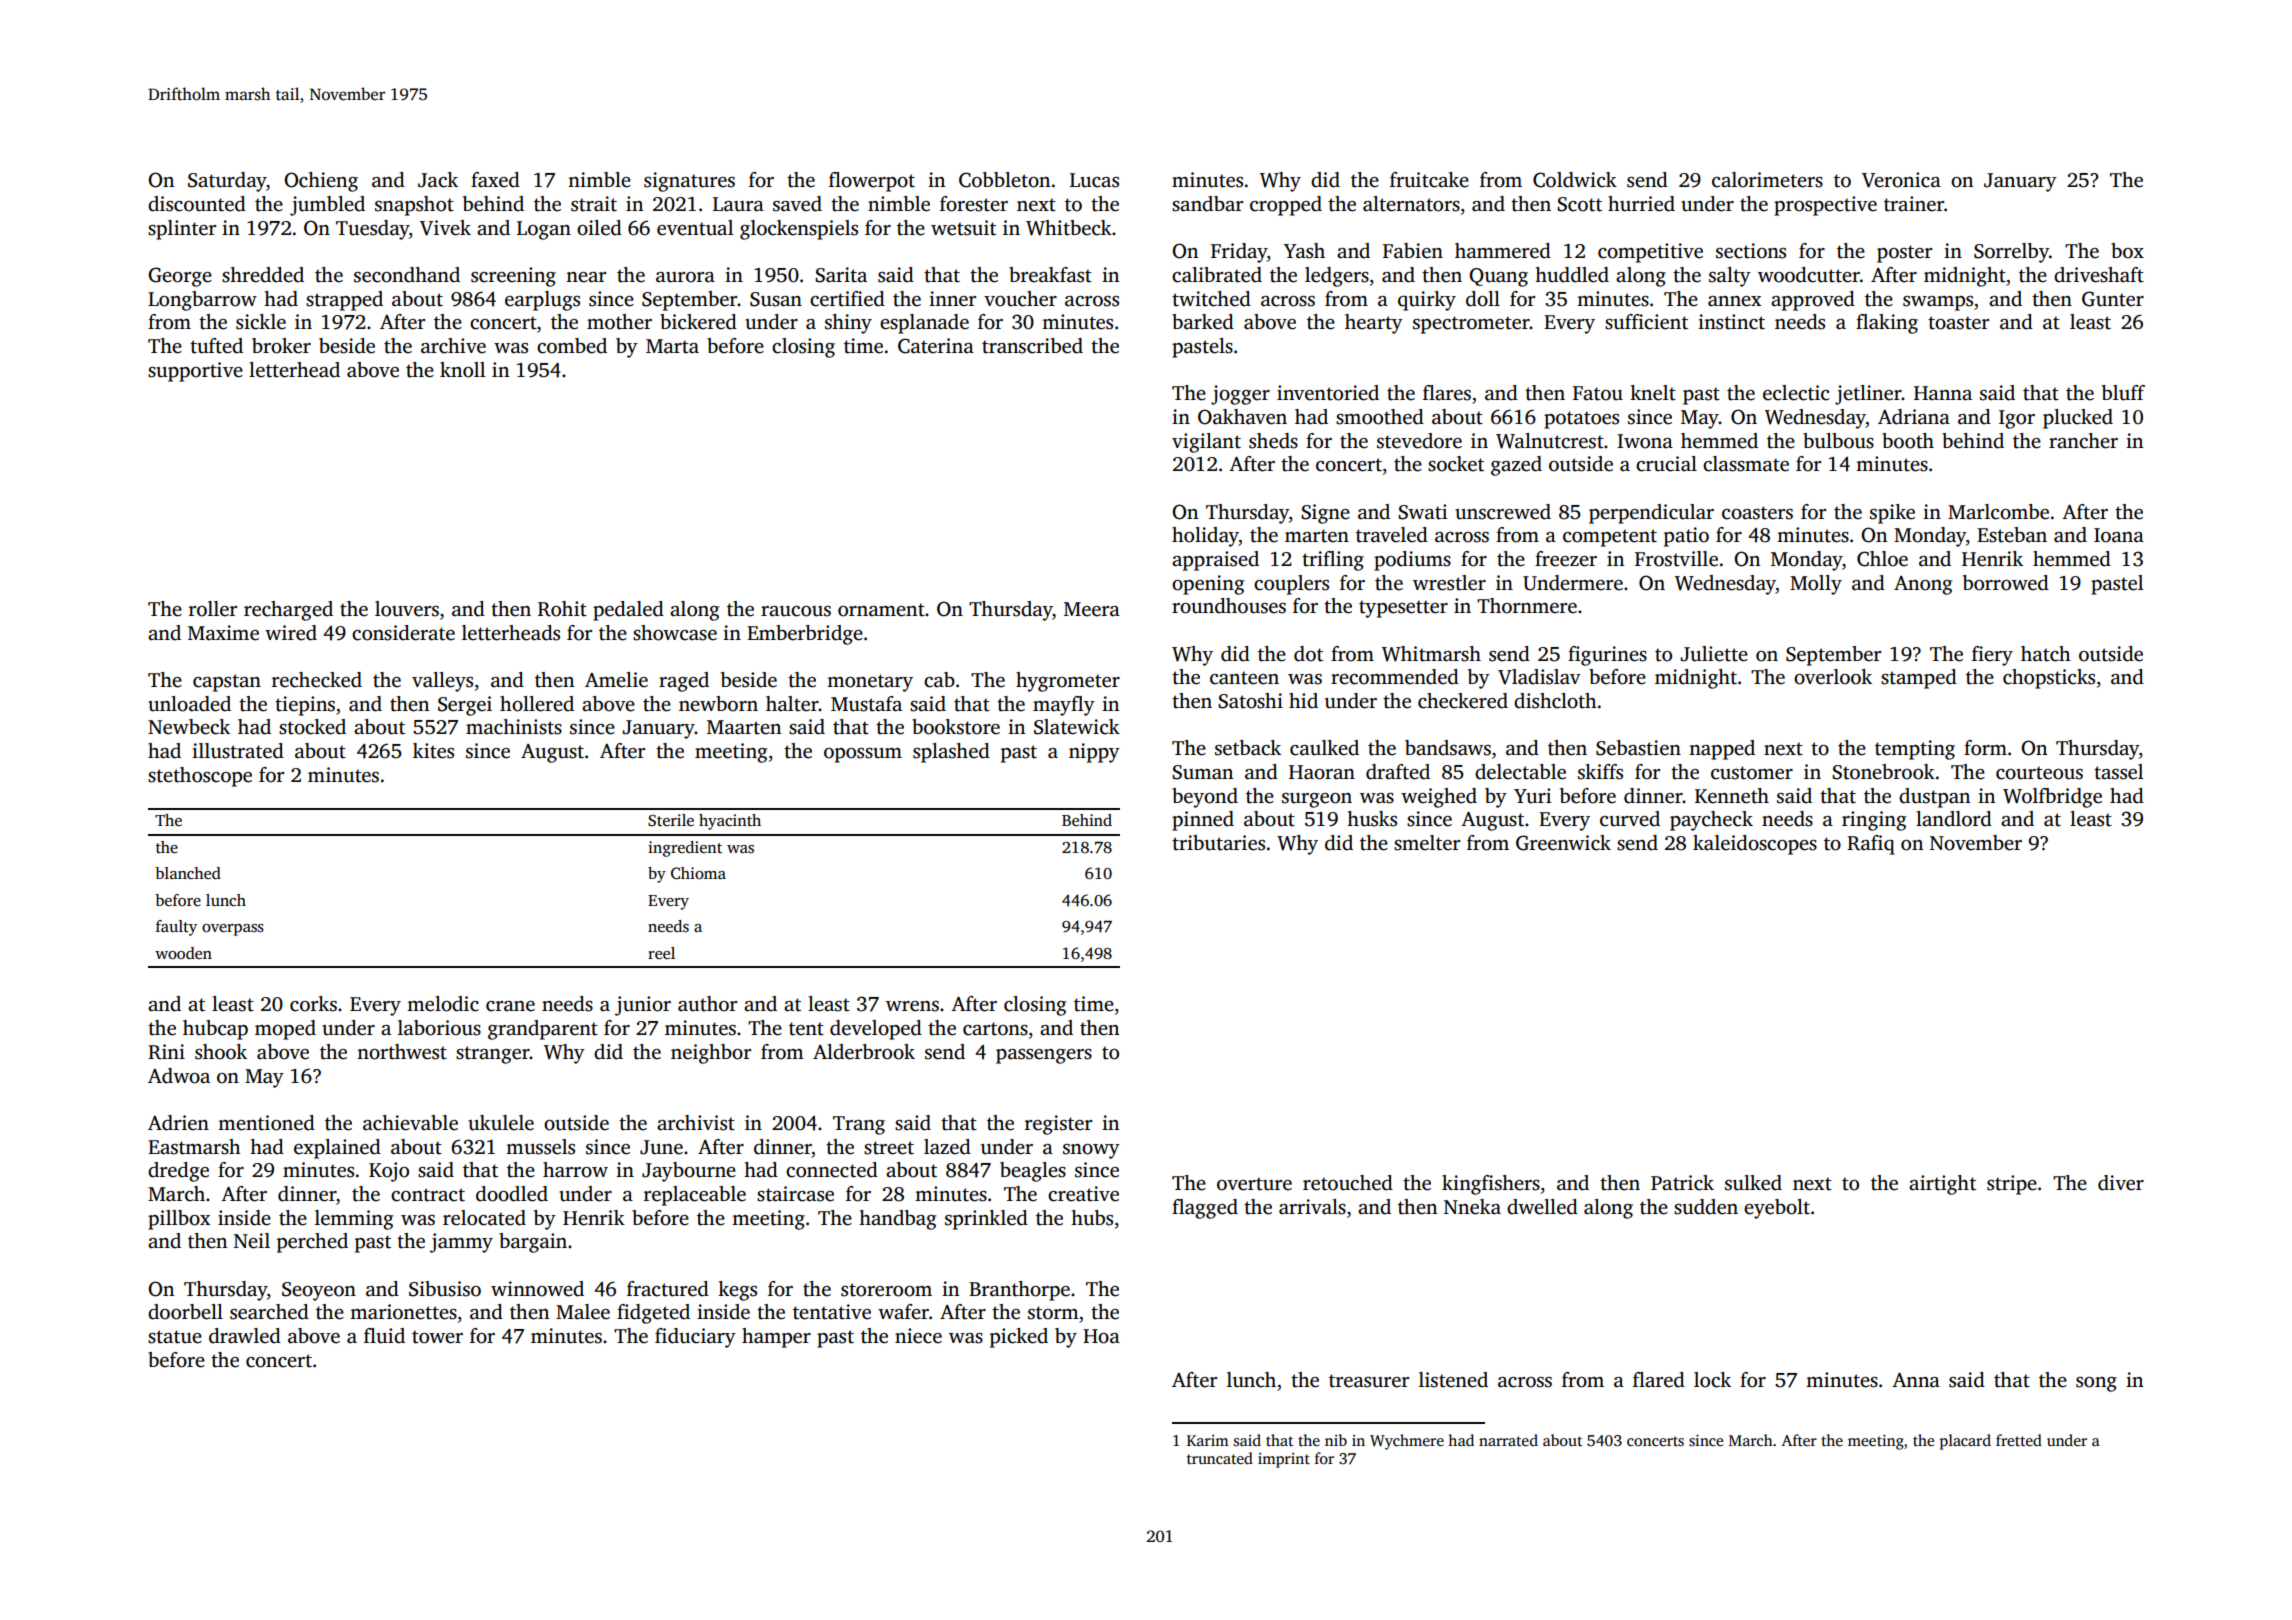 The image size is (2292, 1620). Describe the element at coordinates (776, 299) in the screenshot. I see `Susan` at that location.
